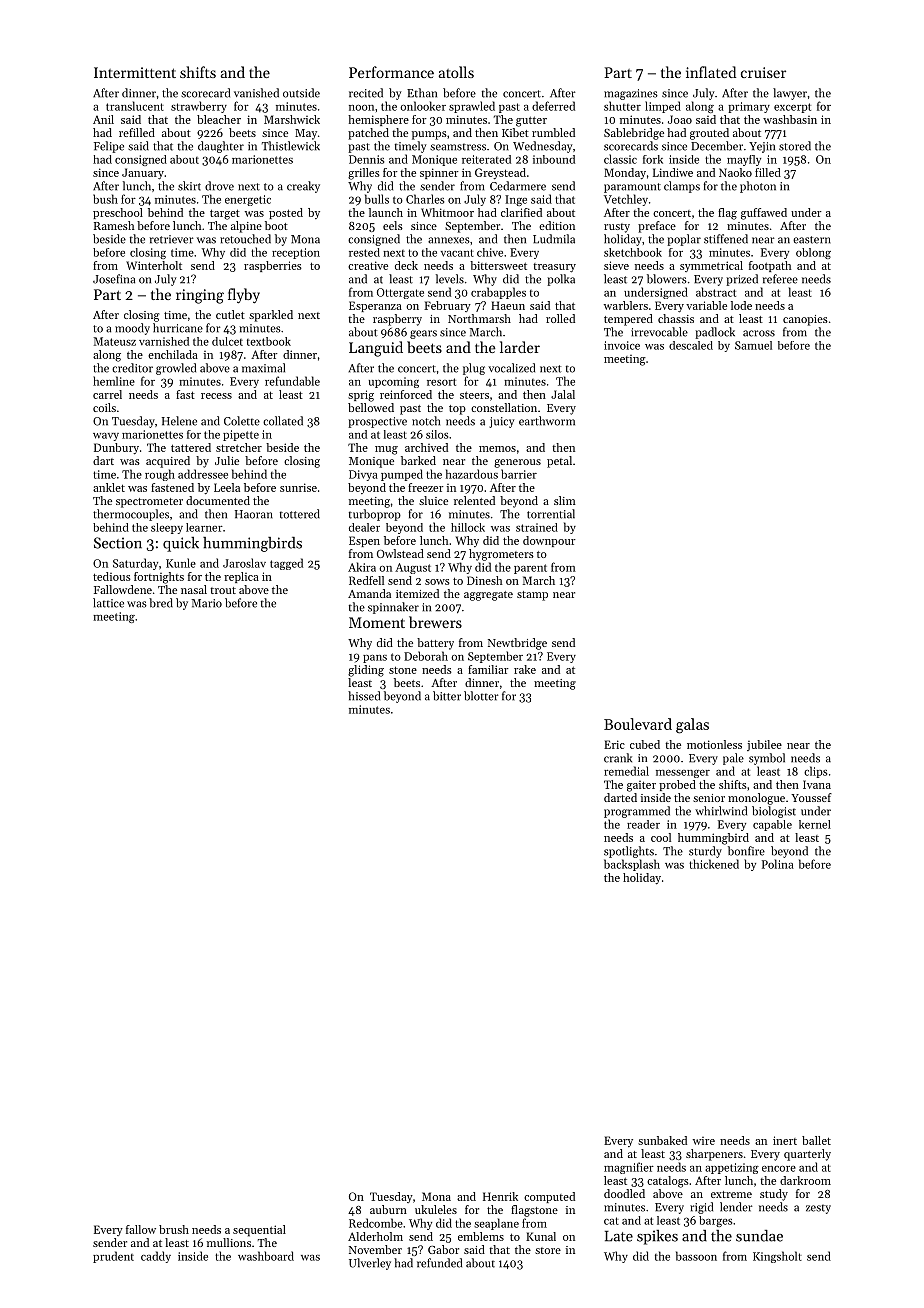  I want to click on crabapples, so click(498, 293).
